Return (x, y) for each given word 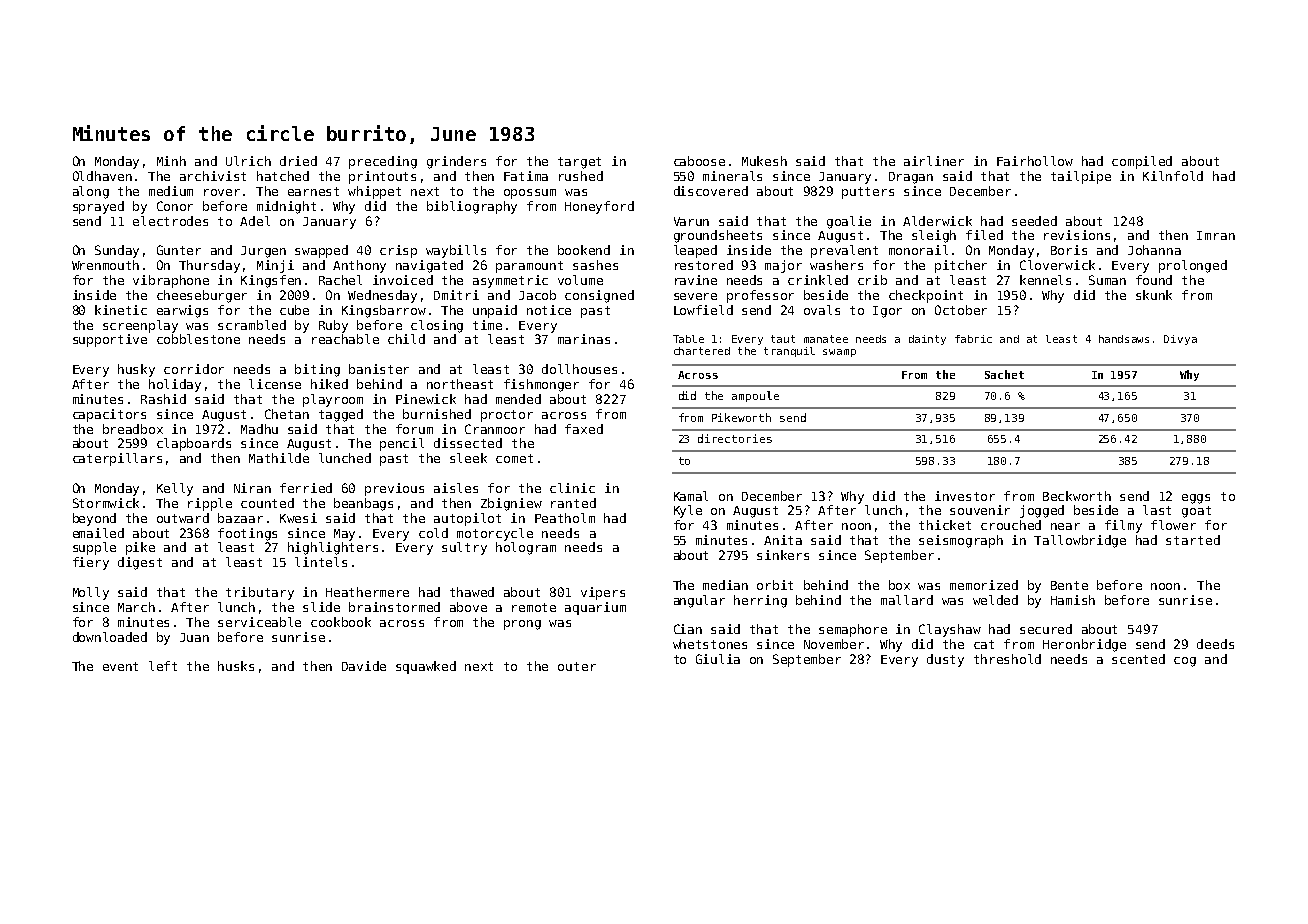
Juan (194, 637)
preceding (383, 162)
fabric (973, 339)
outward (183, 518)
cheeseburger (202, 296)
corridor (194, 369)
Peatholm (565, 518)
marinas (584, 339)
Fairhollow (1035, 161)
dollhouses (579, 369)
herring (760, 601)
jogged (1042, 511)
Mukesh (764, 161)
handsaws (1124, 339)
